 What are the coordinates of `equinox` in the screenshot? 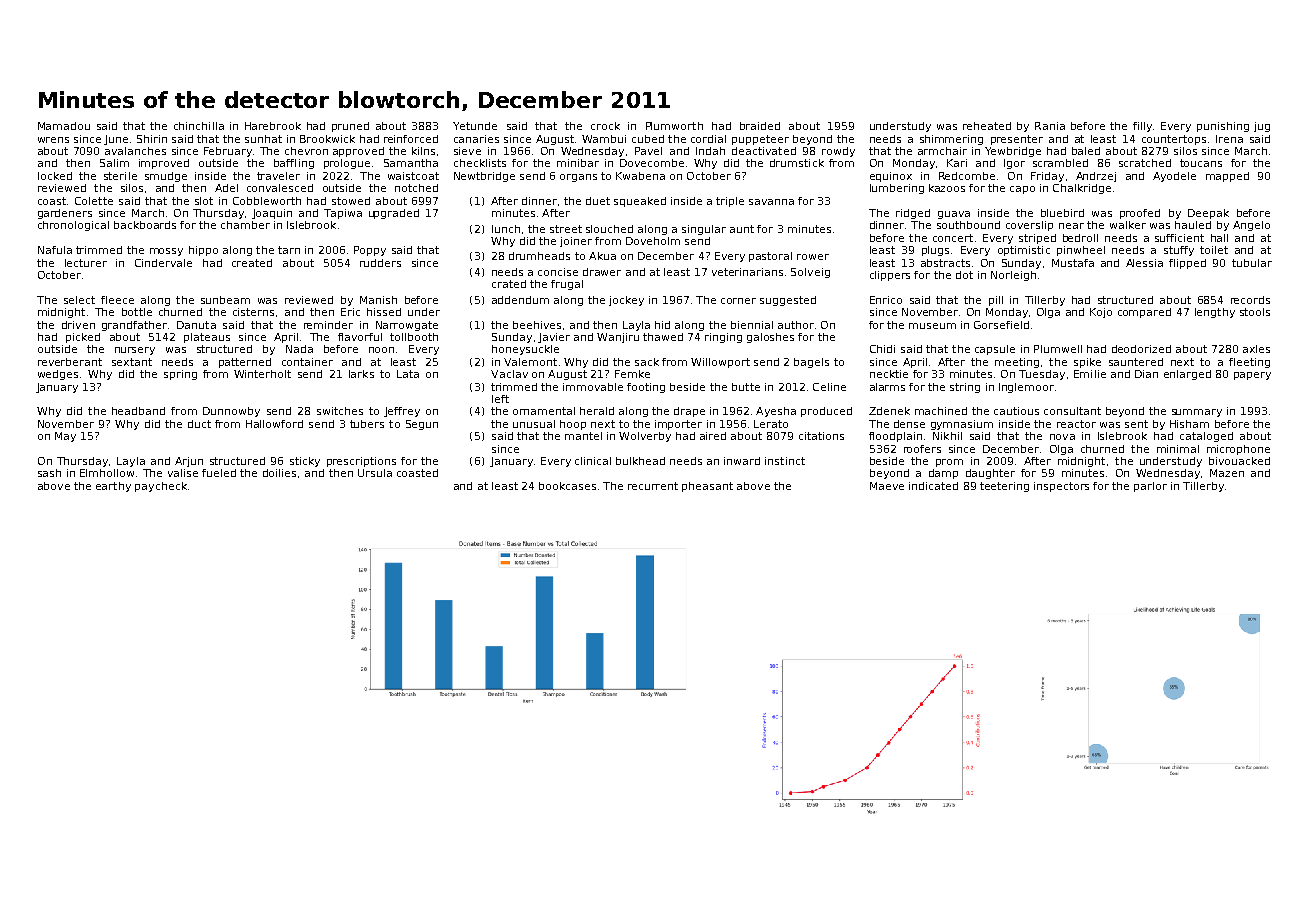 It's located at (891, 177).
